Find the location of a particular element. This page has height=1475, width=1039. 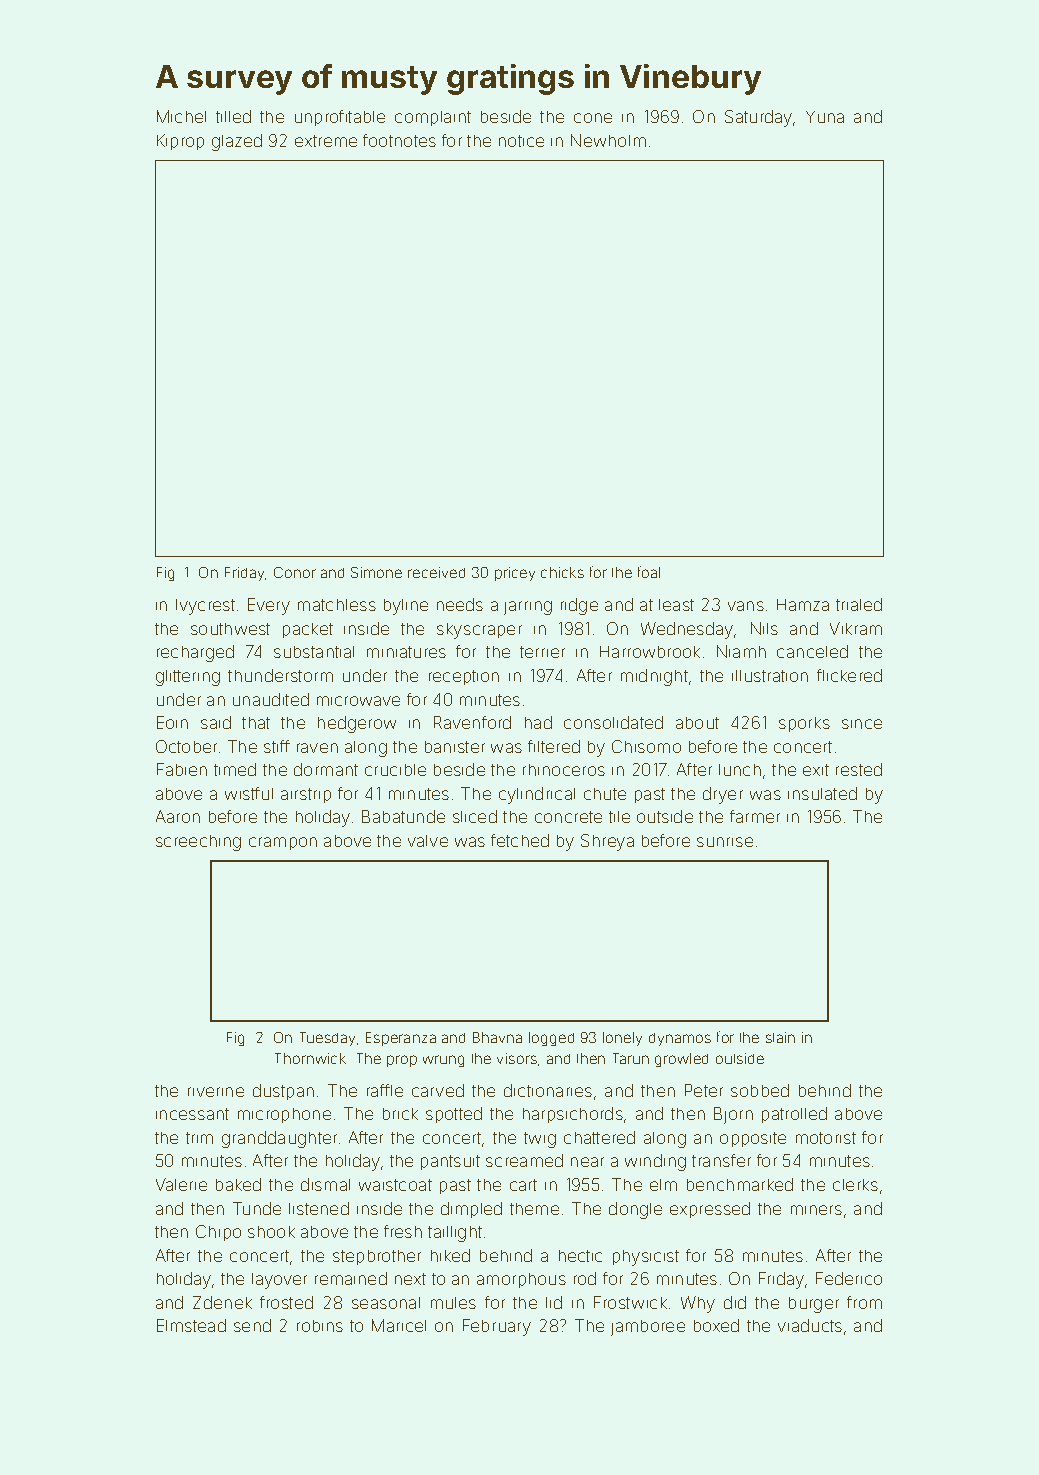

Hamza is located at coordinates (803, 605).
